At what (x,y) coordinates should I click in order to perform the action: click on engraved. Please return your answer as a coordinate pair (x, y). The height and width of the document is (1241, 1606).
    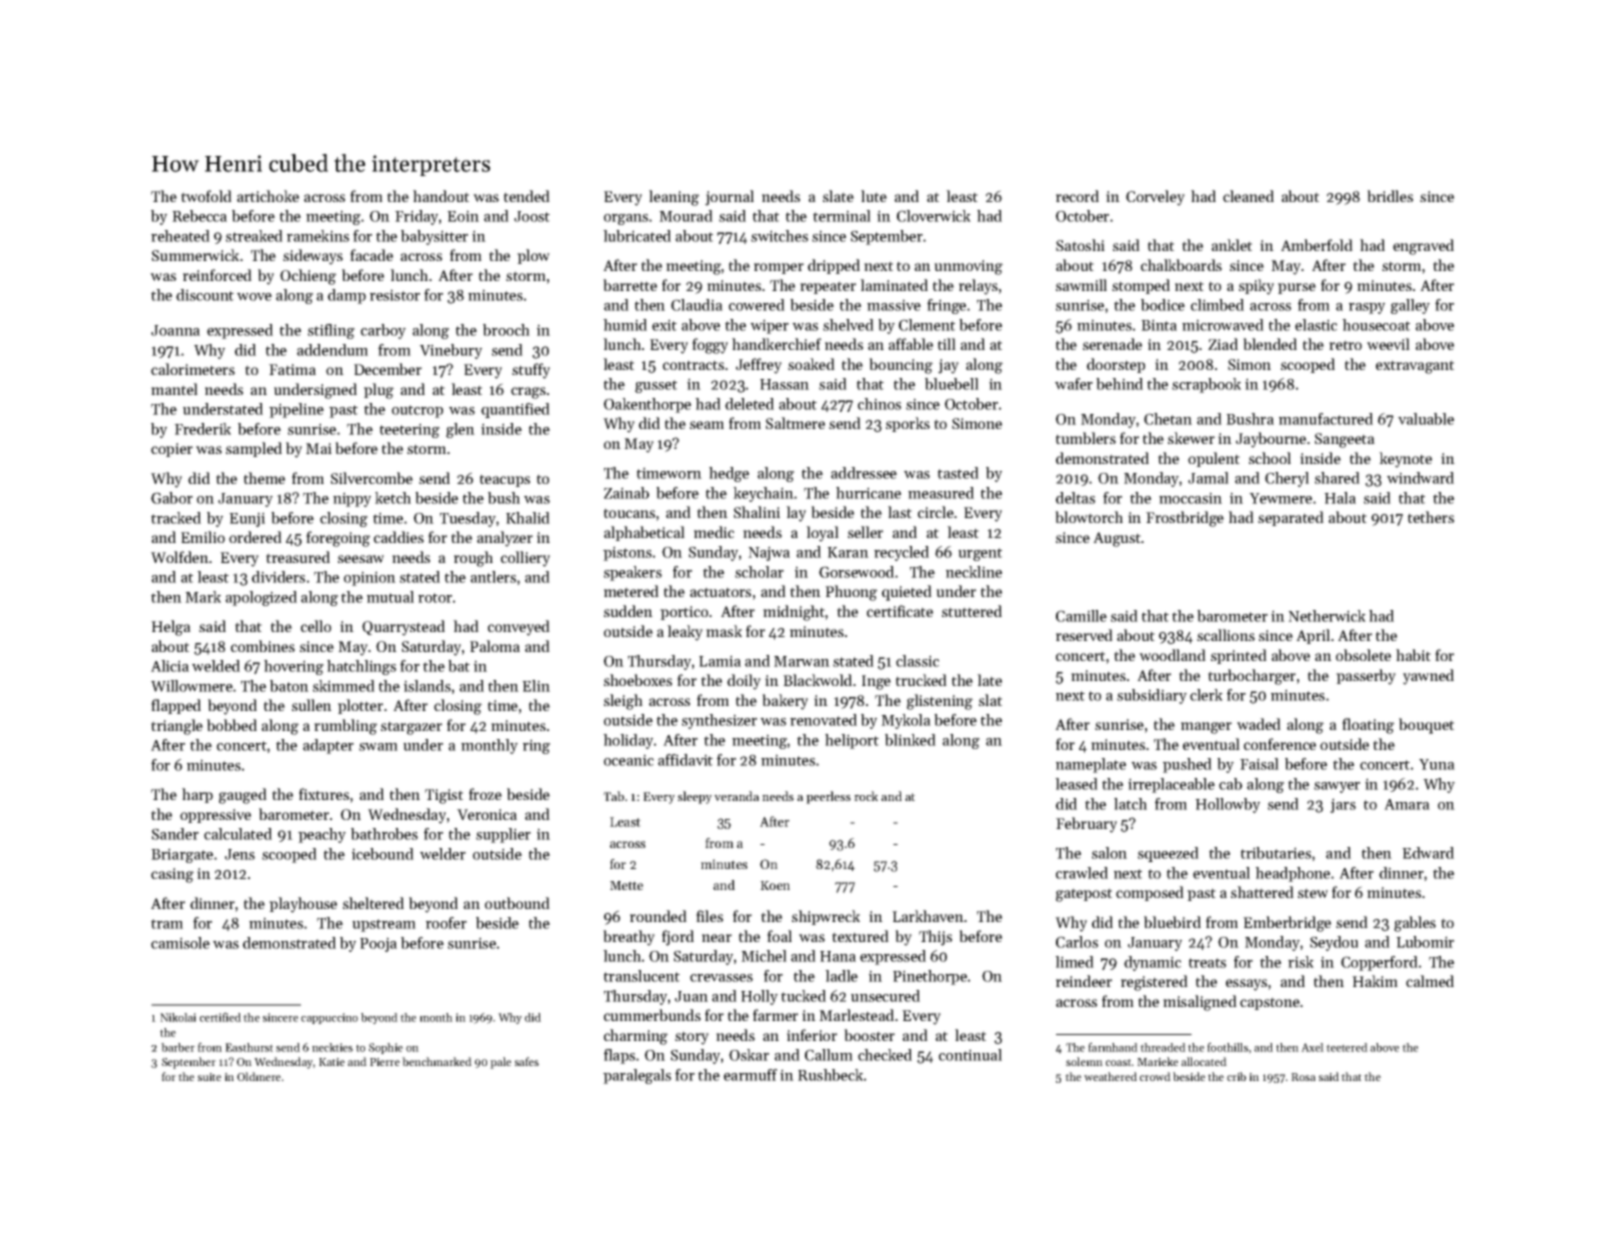
    Looking at the image, I should click on (1423, 247).
